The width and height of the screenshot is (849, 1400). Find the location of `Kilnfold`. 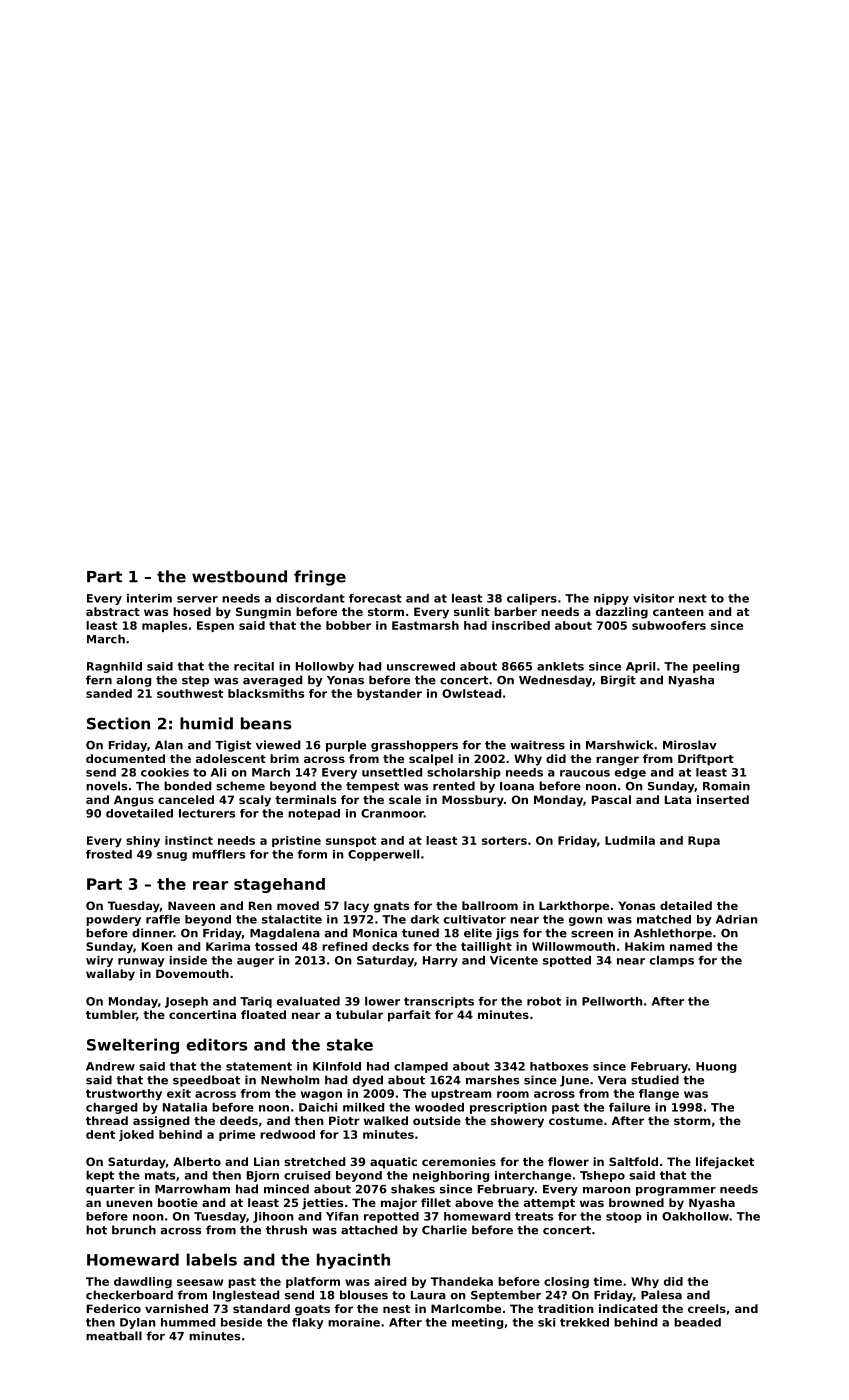

Kilnfold is located at coordinates (337, 1066).
